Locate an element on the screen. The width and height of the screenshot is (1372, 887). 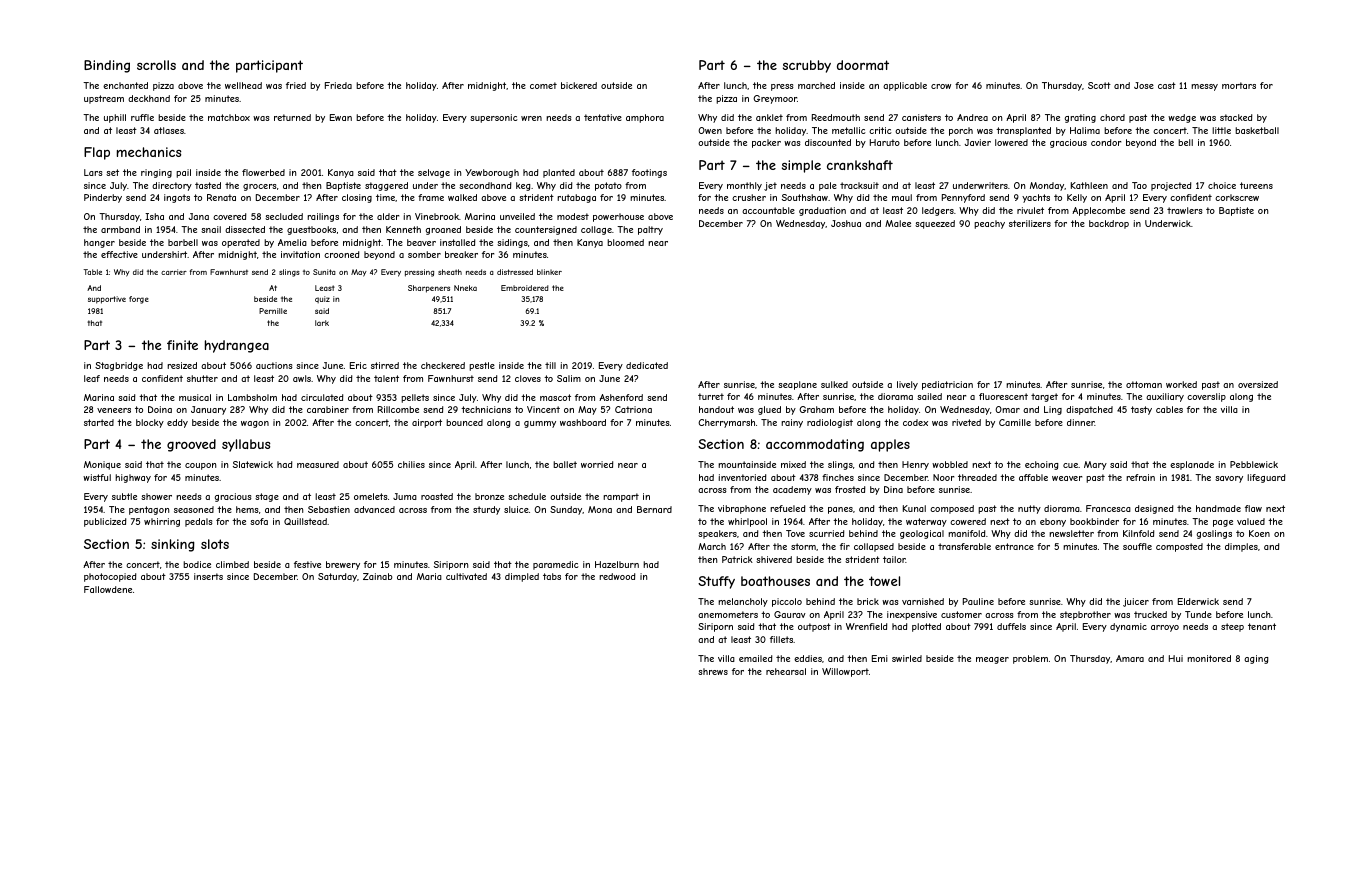
powerhouse is located at coordinates (618, 217).
